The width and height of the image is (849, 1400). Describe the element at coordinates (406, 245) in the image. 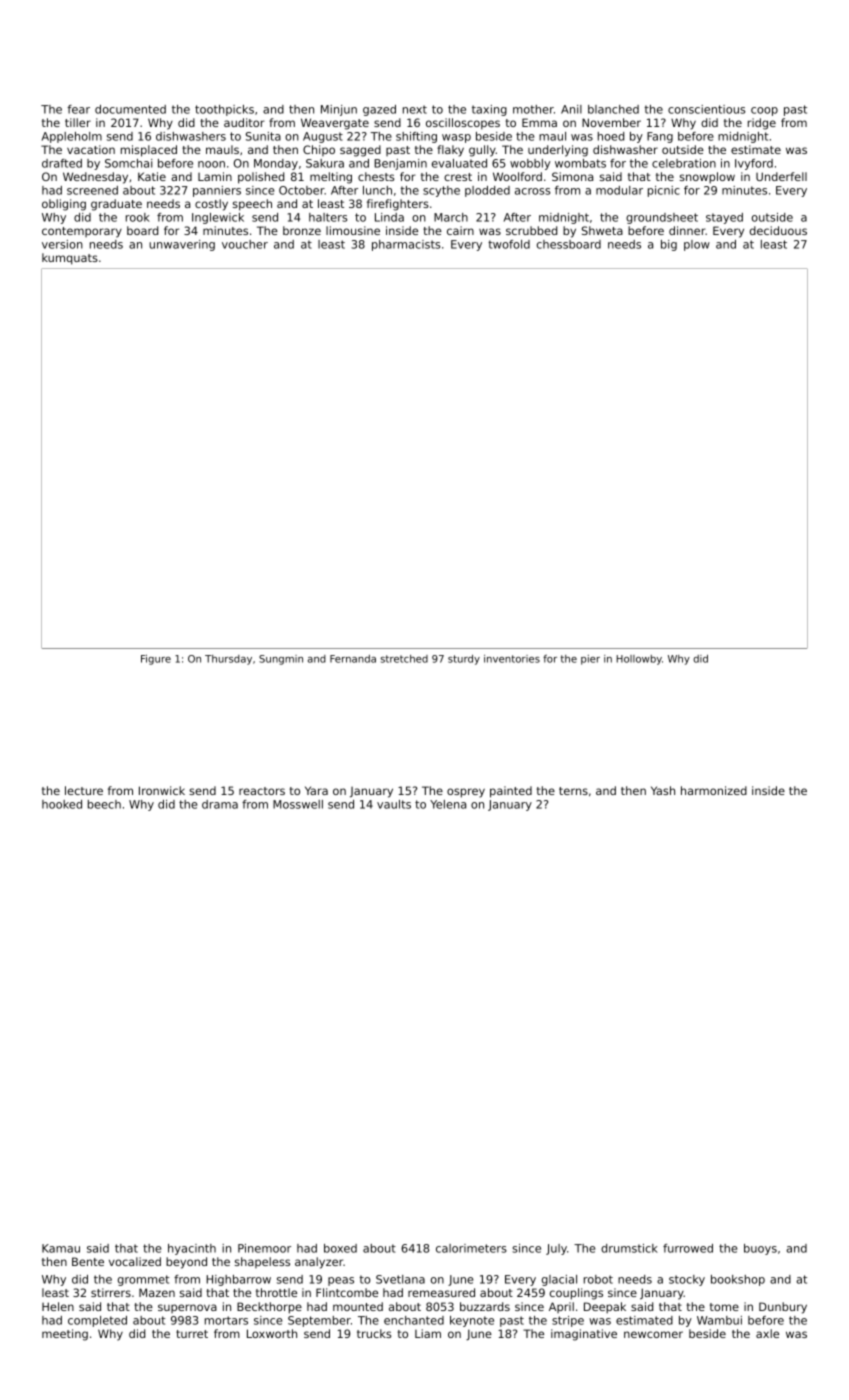

I see `pharmacists` at that location.
